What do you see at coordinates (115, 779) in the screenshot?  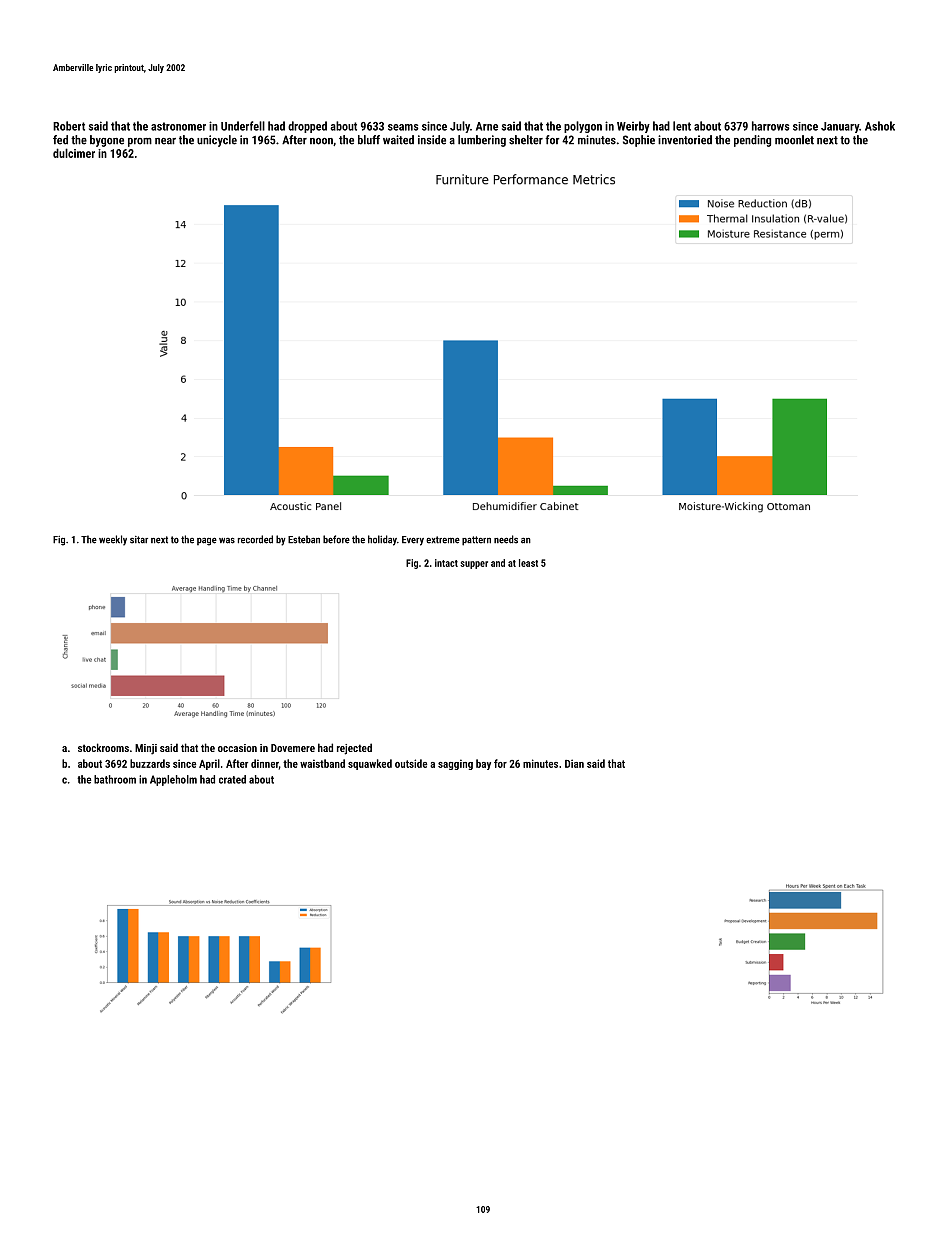 I see `bathroom` at bounding box center [115, 779].
